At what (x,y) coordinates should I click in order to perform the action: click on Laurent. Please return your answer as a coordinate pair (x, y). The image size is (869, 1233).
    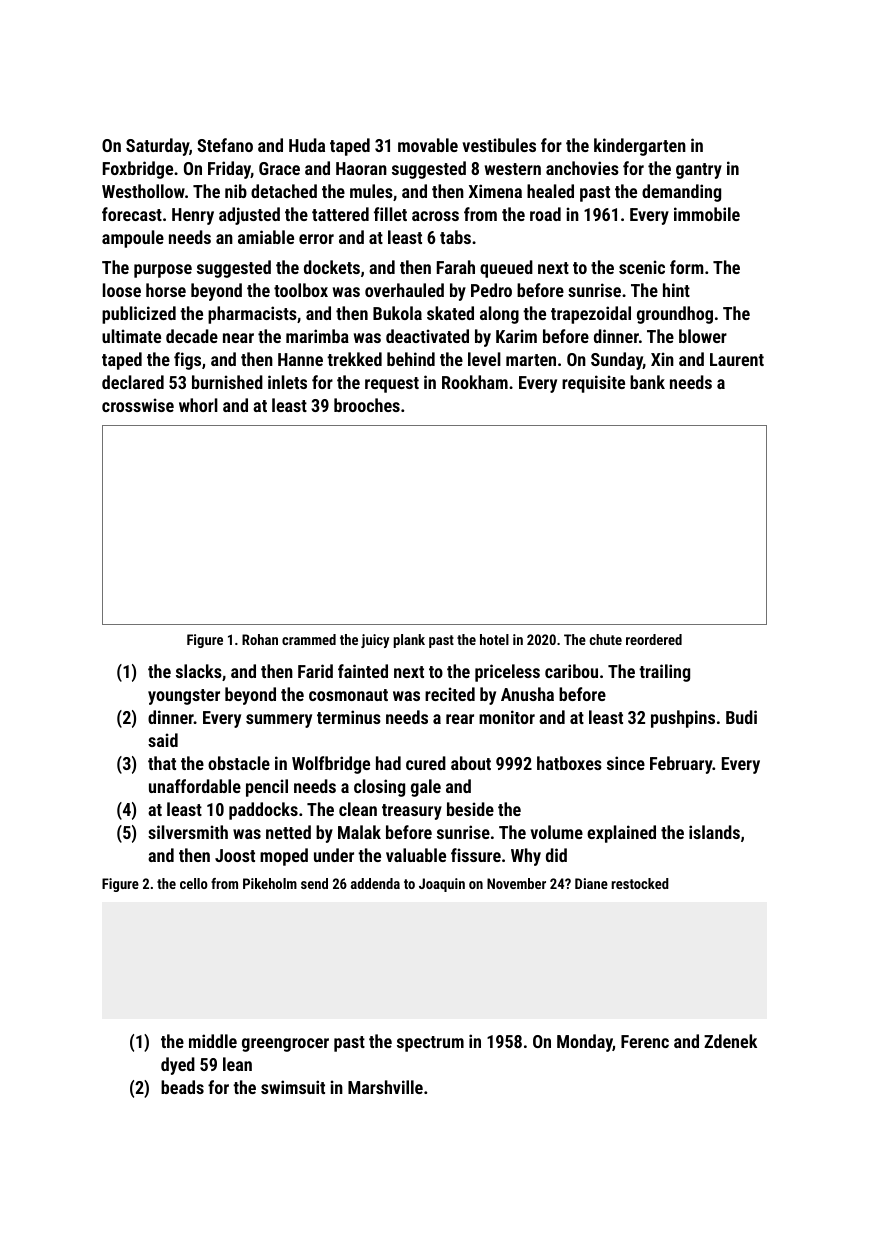
    Looking at the image, I should click on (737, 359).
